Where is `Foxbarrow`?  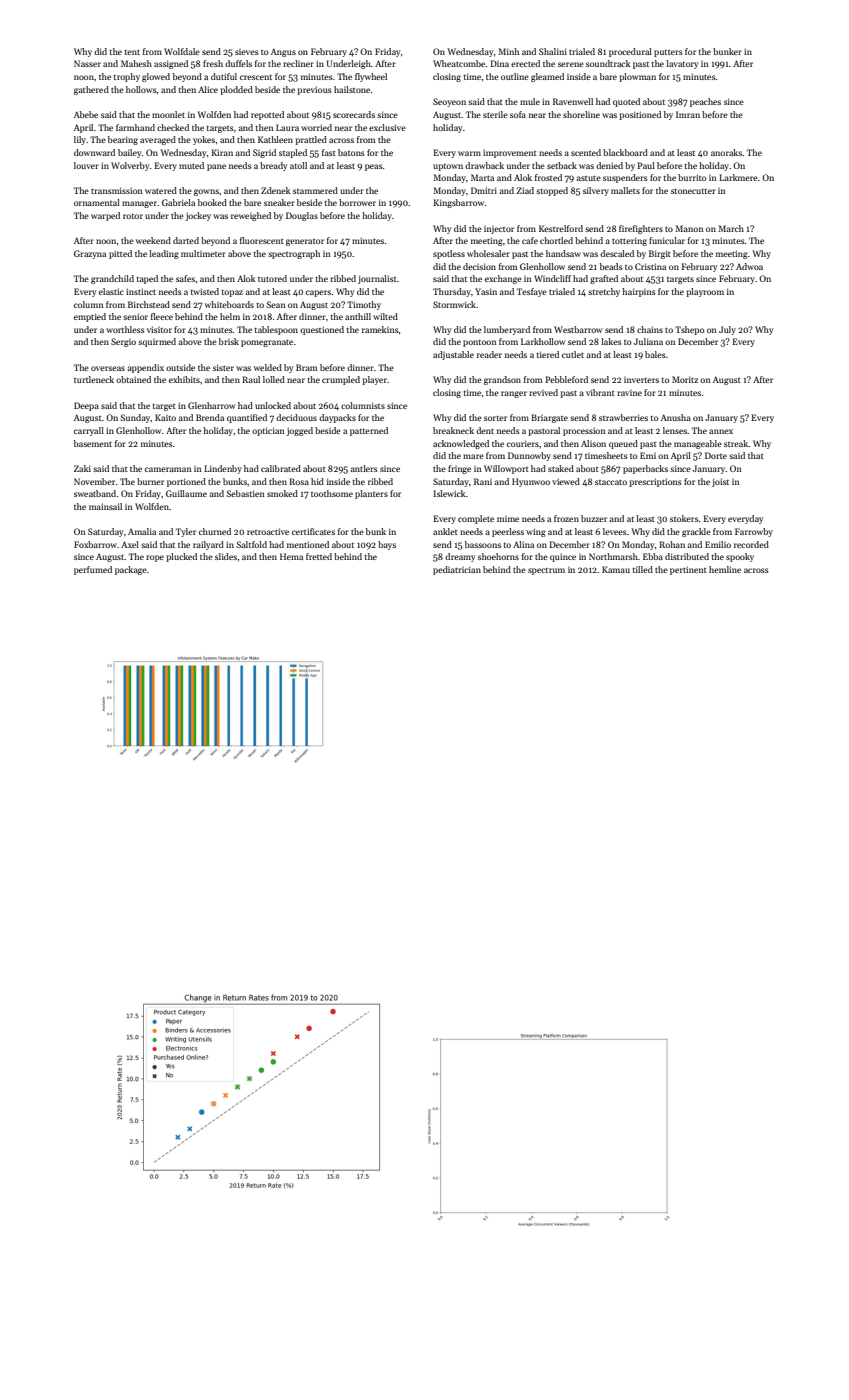
Foxbarrow is located at coordinates (95, 544).
